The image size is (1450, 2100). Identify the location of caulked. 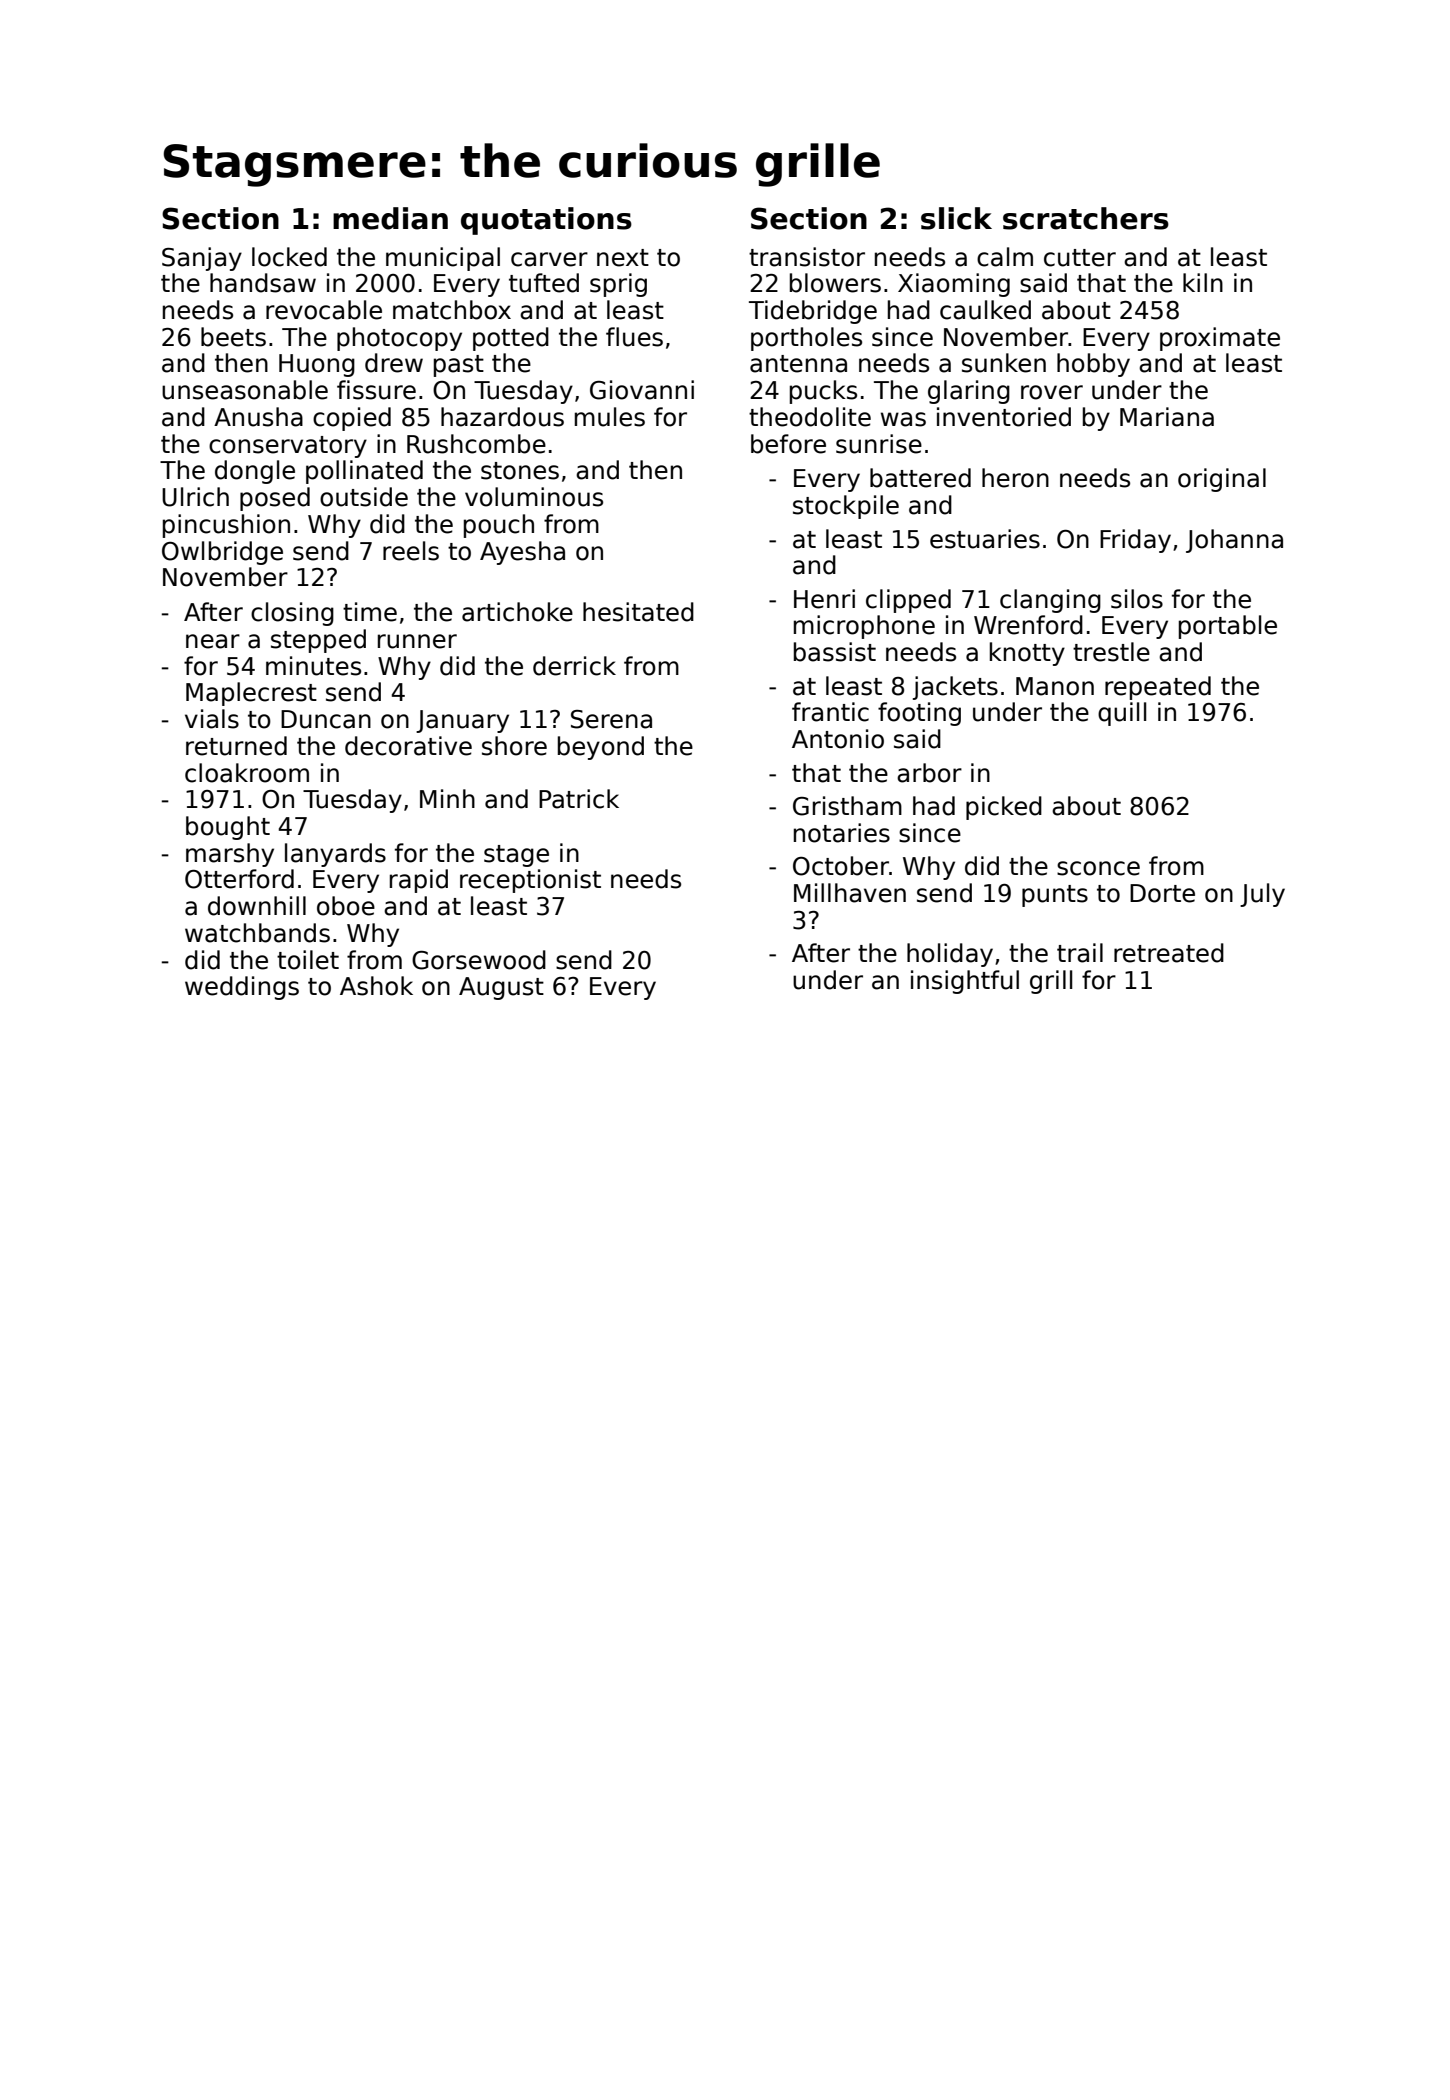
(985, 310).
